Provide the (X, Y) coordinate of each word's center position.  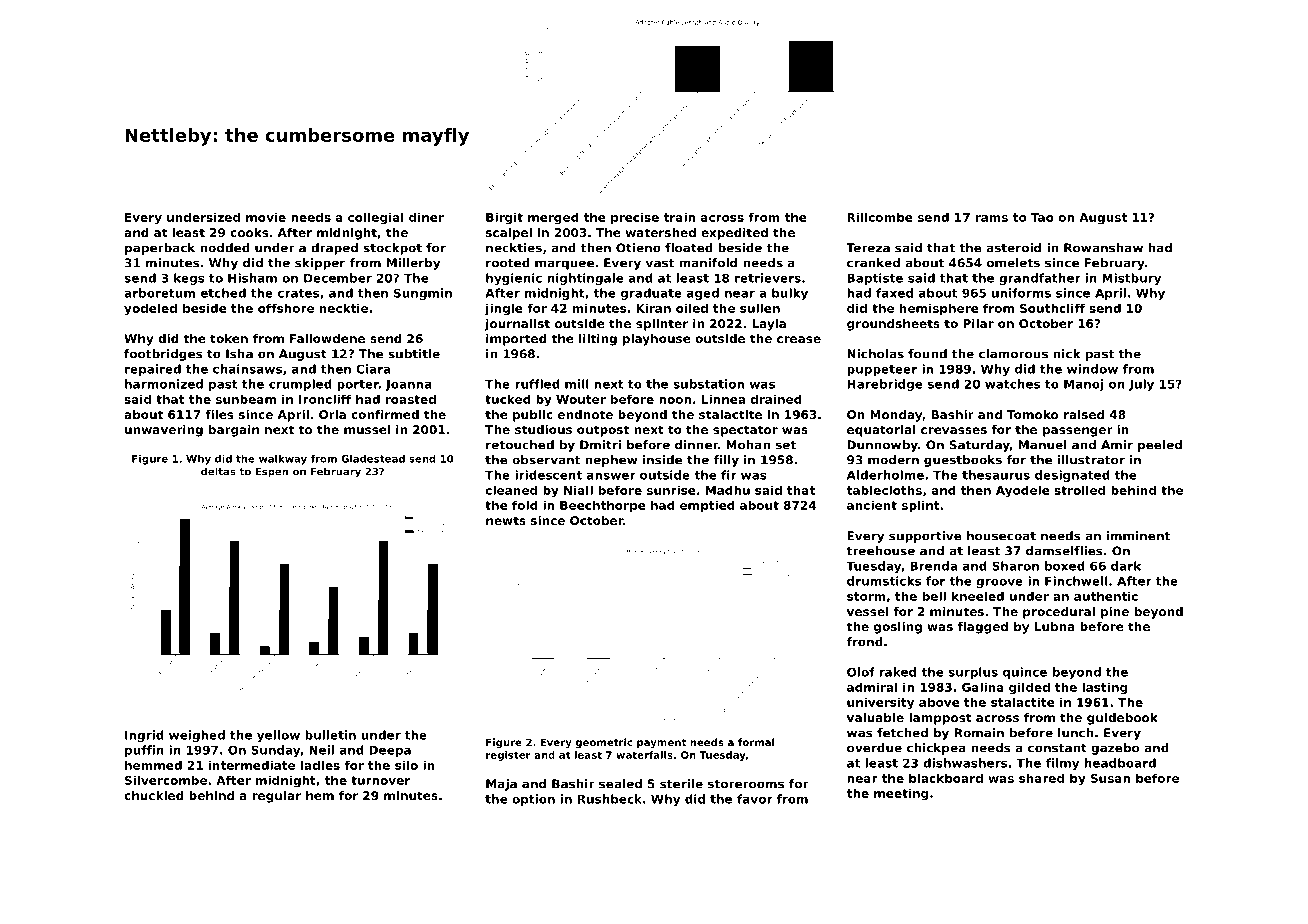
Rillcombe (880, 217)
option (533, 800)
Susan (1110, 778)
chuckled (154, 795)
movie (266, 217)
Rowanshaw (1103, 248)
